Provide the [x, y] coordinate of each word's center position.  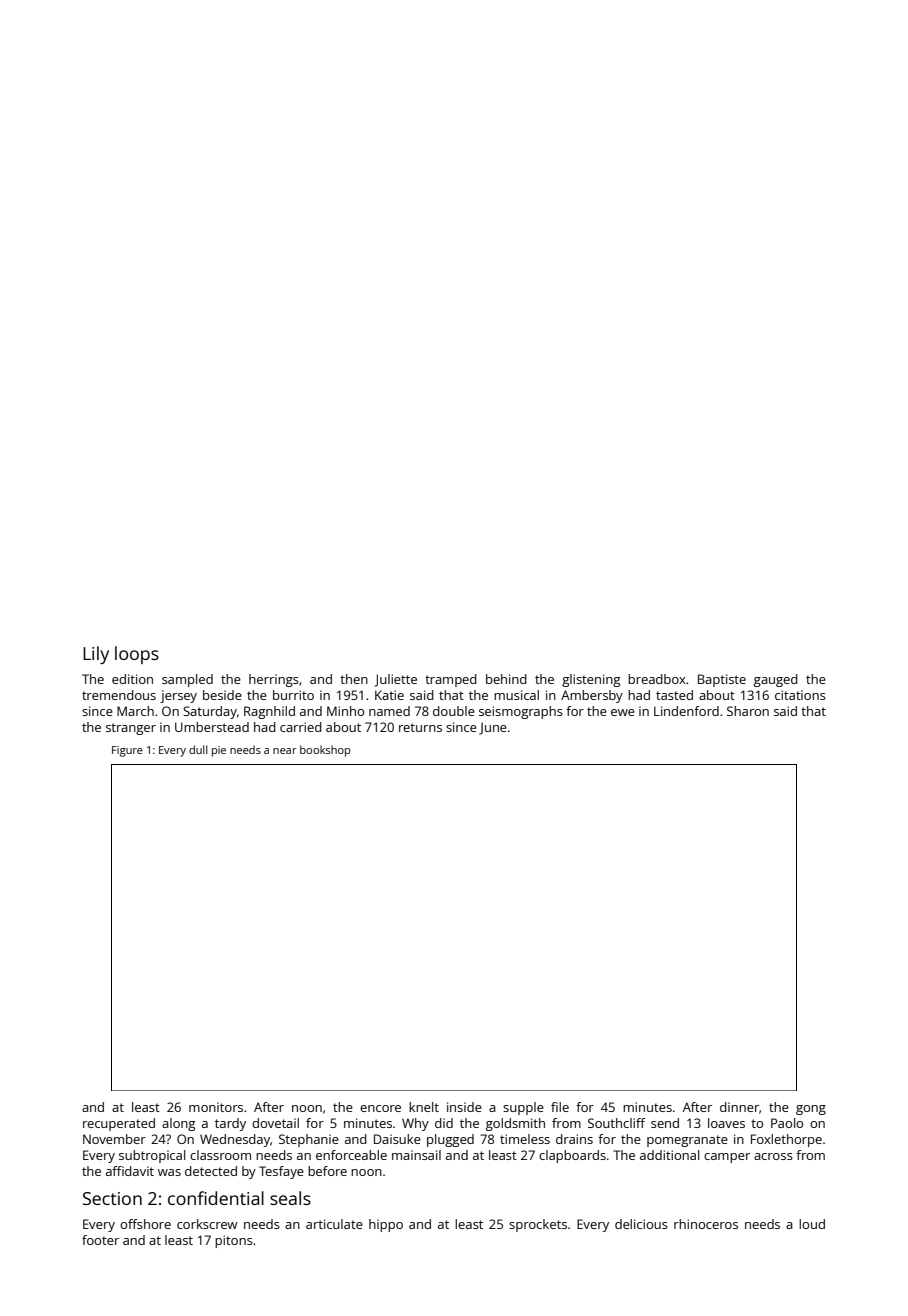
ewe [623, 712]
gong [811, 1110]
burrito [293, 695]
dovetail [275, 1123]
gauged [776, 680]
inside [464, 1107]
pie [219, 751]
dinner [739, 1107]
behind [506, 679]
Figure [127, 751]
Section [112, 1198]
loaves [726, 1123]
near [285, 751]
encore [380, 1108]
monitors [216, 1107]
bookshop [325, 751]
